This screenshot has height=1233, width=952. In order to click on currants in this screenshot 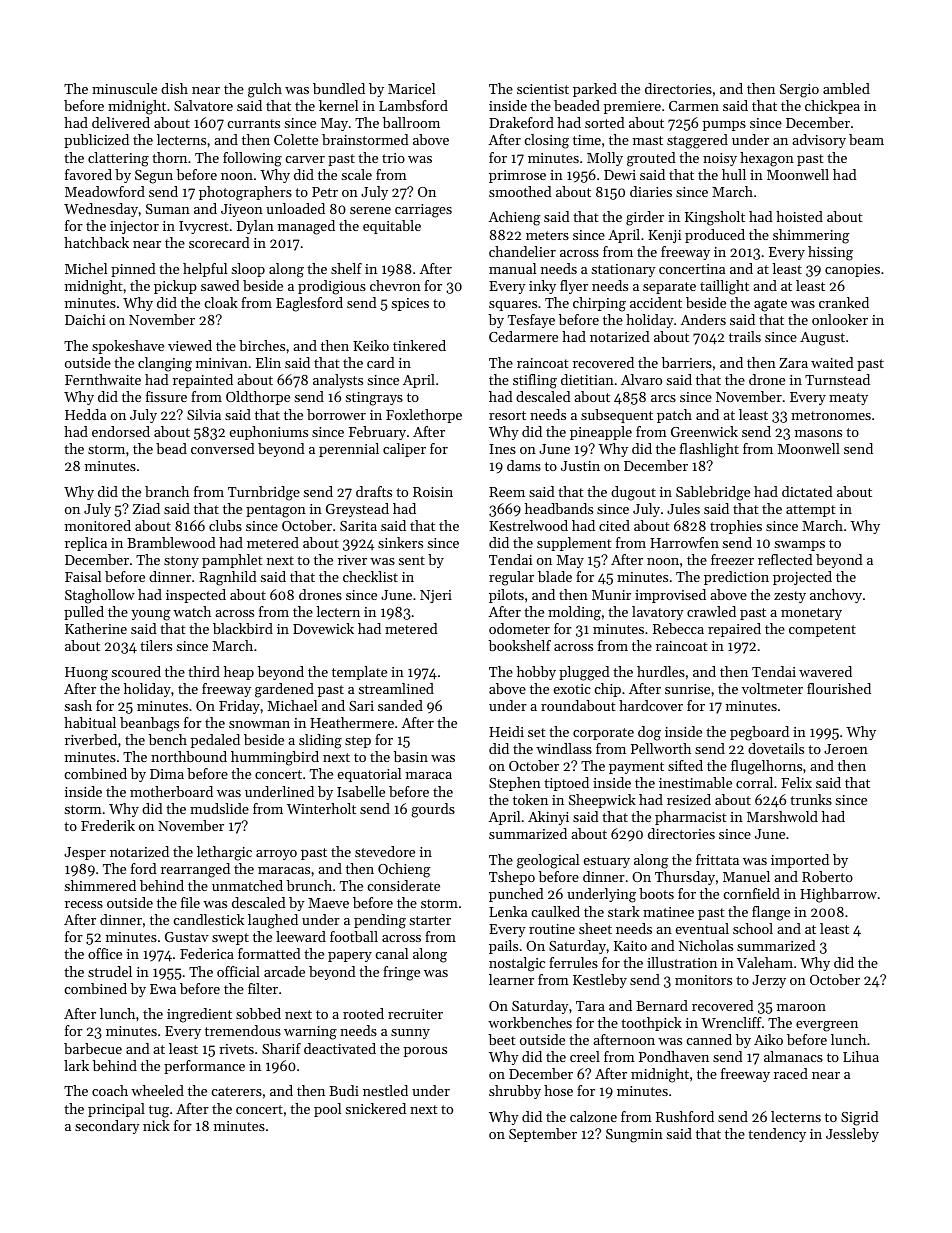, I will do `click(254, 123)`.
